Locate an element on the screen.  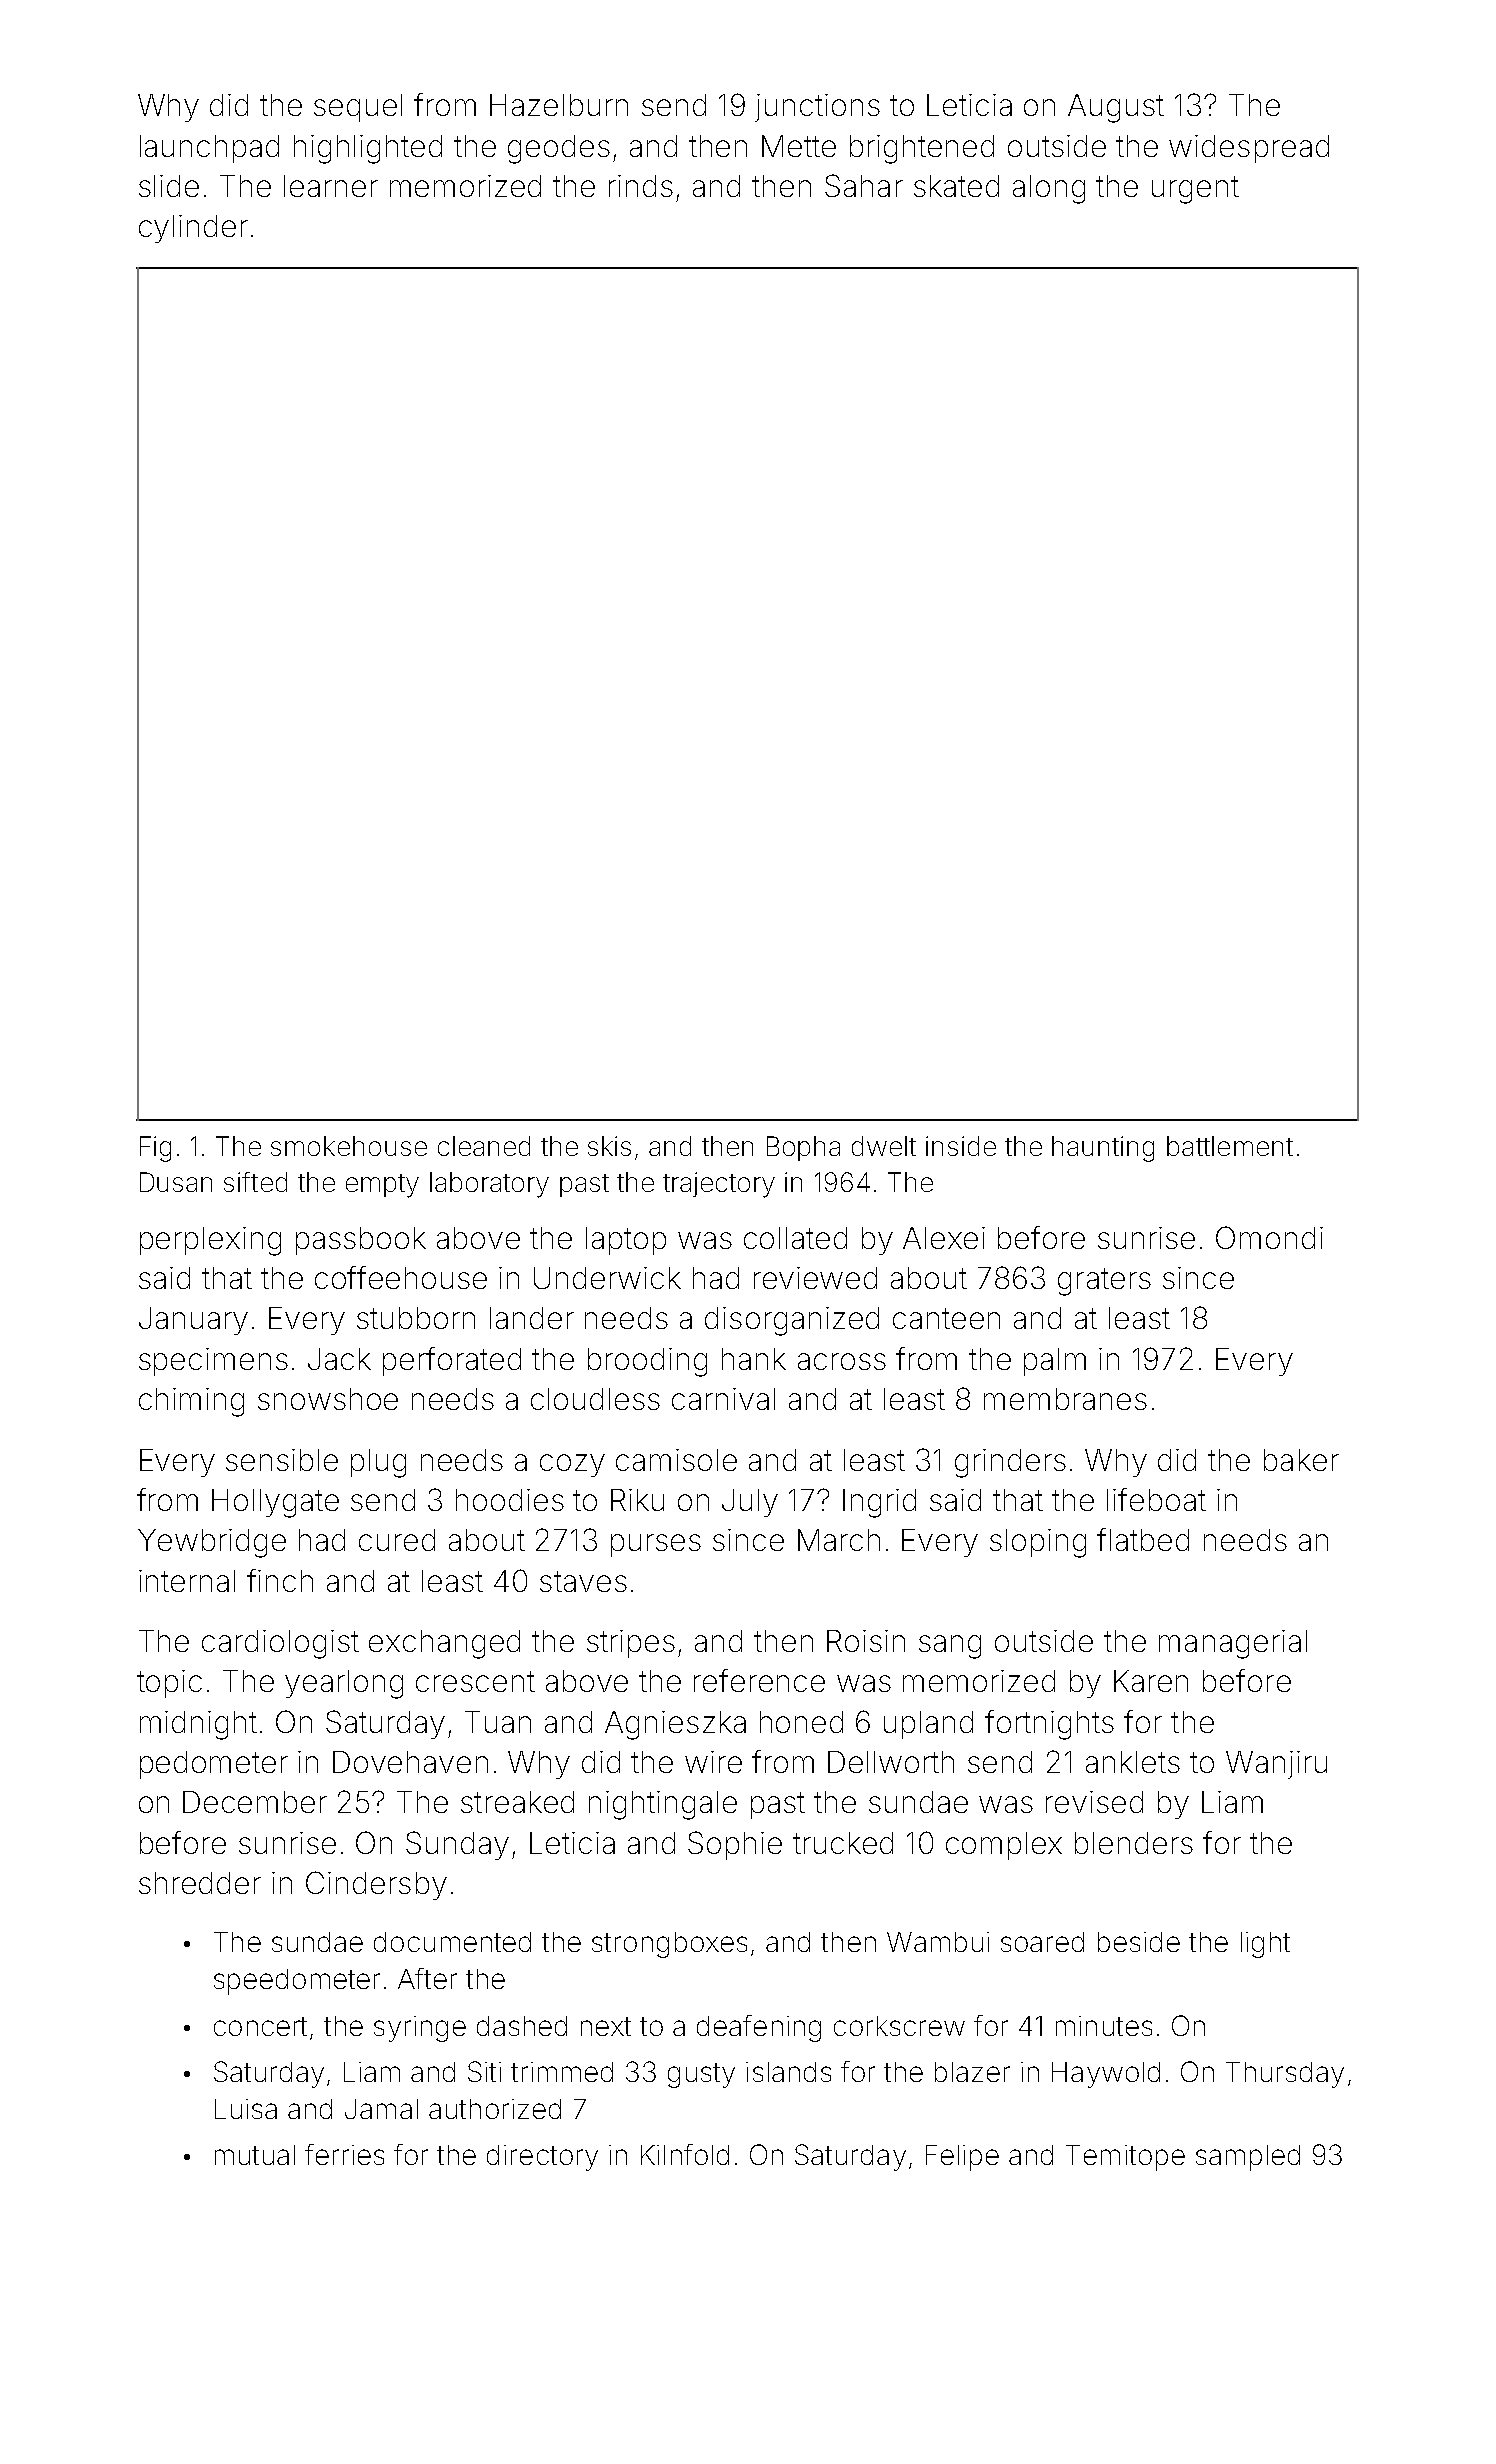
haunting is located at coordinates (1103, 1149).
